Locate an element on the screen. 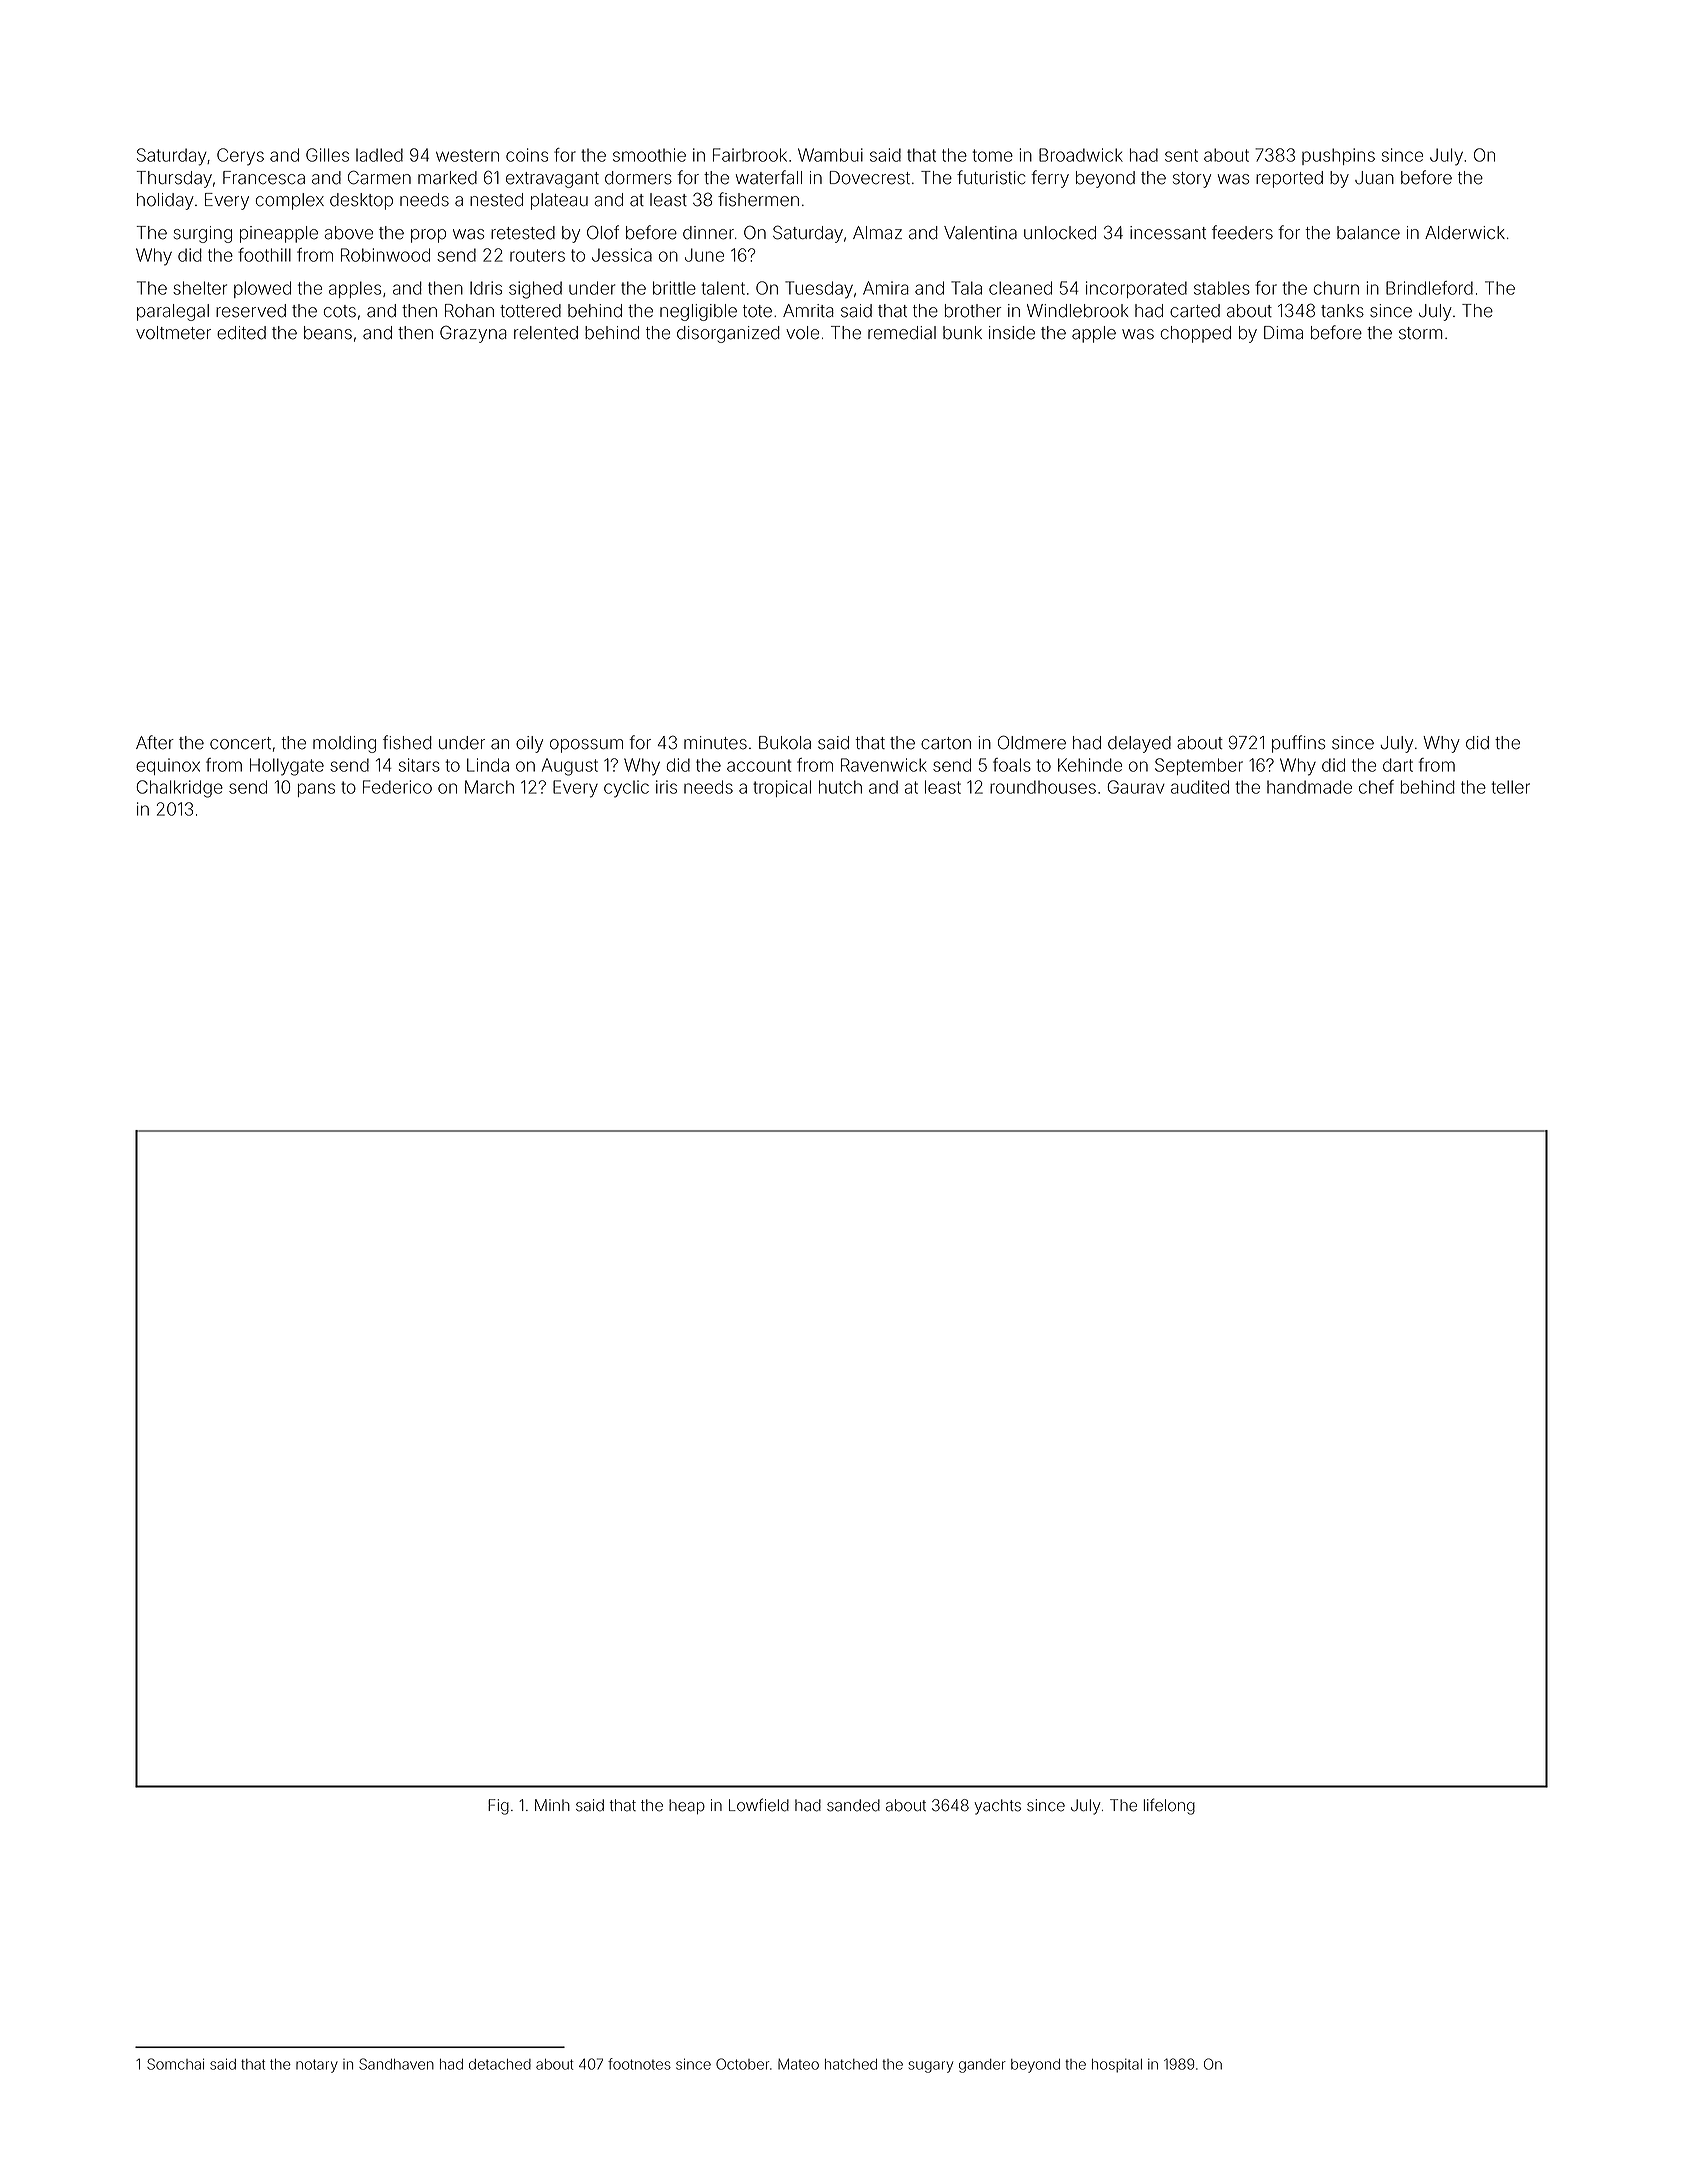 The height and width of the screenshot is (2178, 1683). October is located at coordinates (742, 2064).
